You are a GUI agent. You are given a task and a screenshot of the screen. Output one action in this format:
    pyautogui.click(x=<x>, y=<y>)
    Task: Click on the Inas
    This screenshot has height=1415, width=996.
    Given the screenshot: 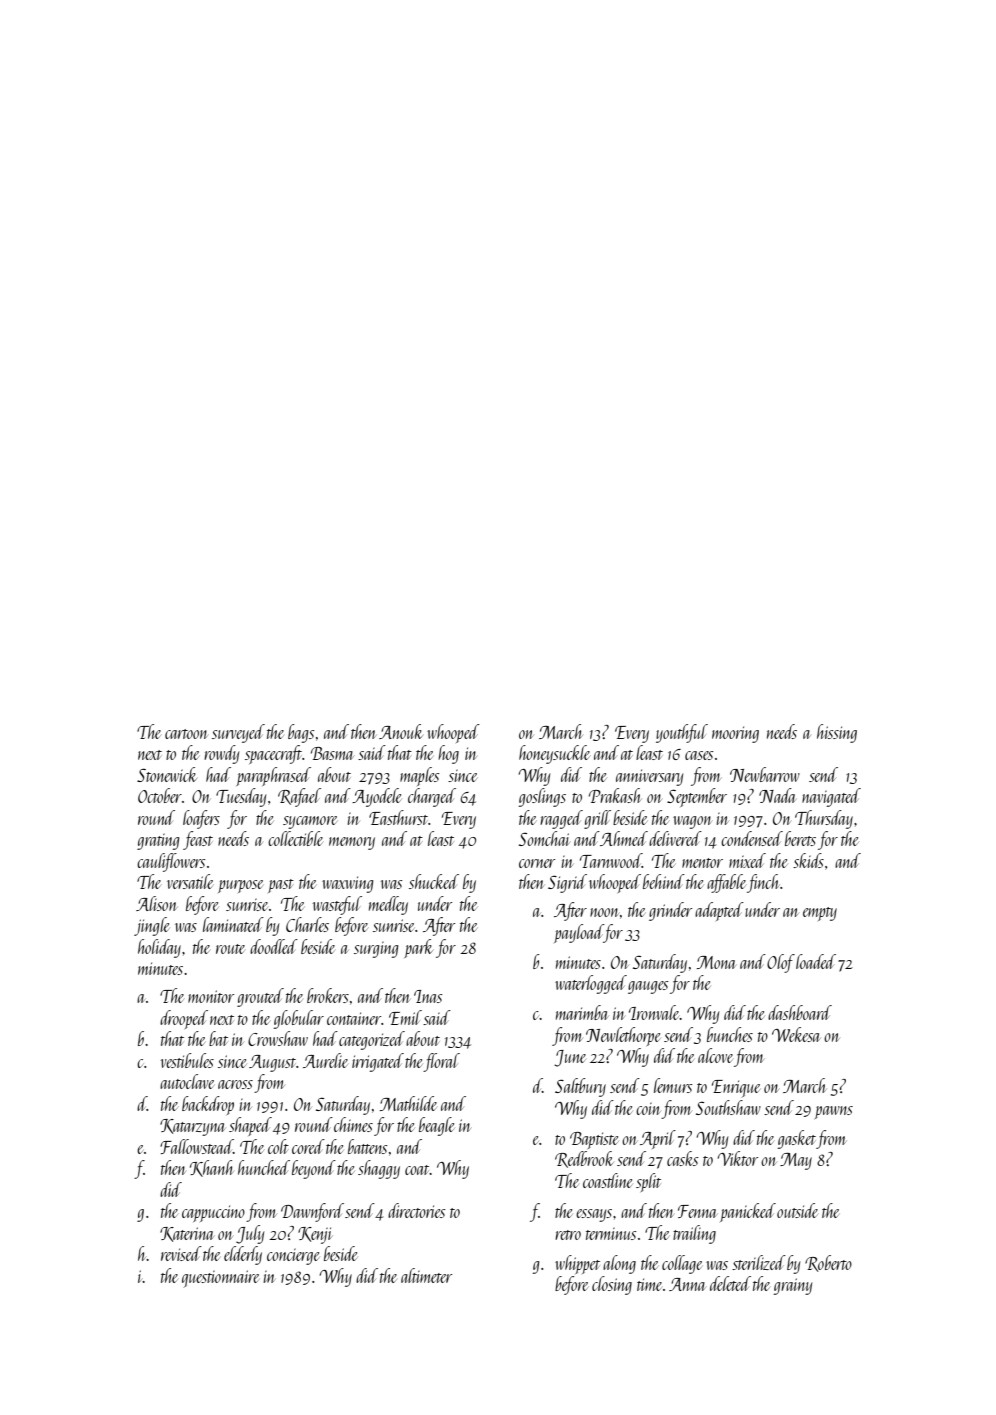 What is the action you would take?
    pyautogui.click(x=428, y=996)
